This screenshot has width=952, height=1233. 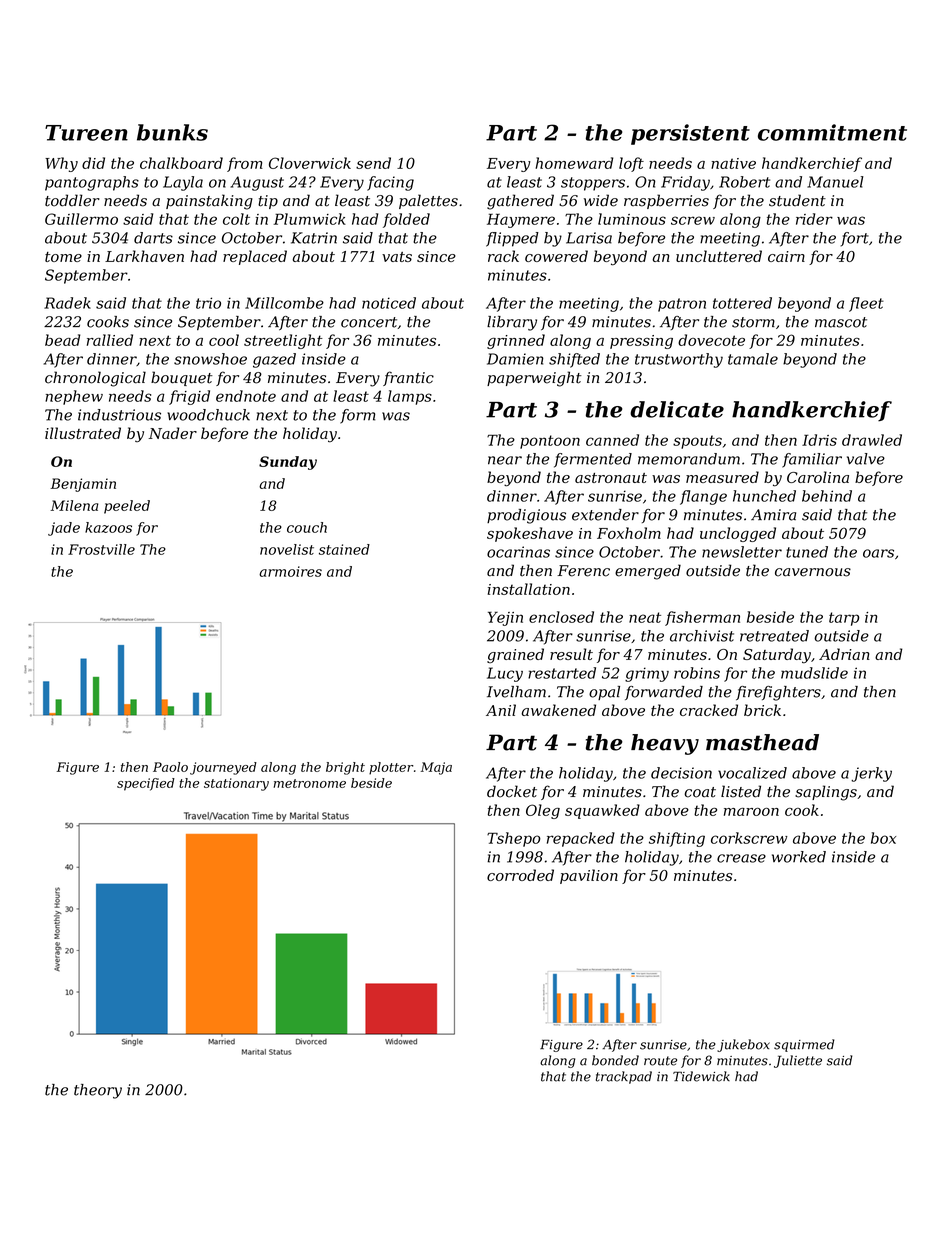 What do you see at coordinates (751, 812) in the screenshot?
I see `maroon` at bounding box center [751, 812].
